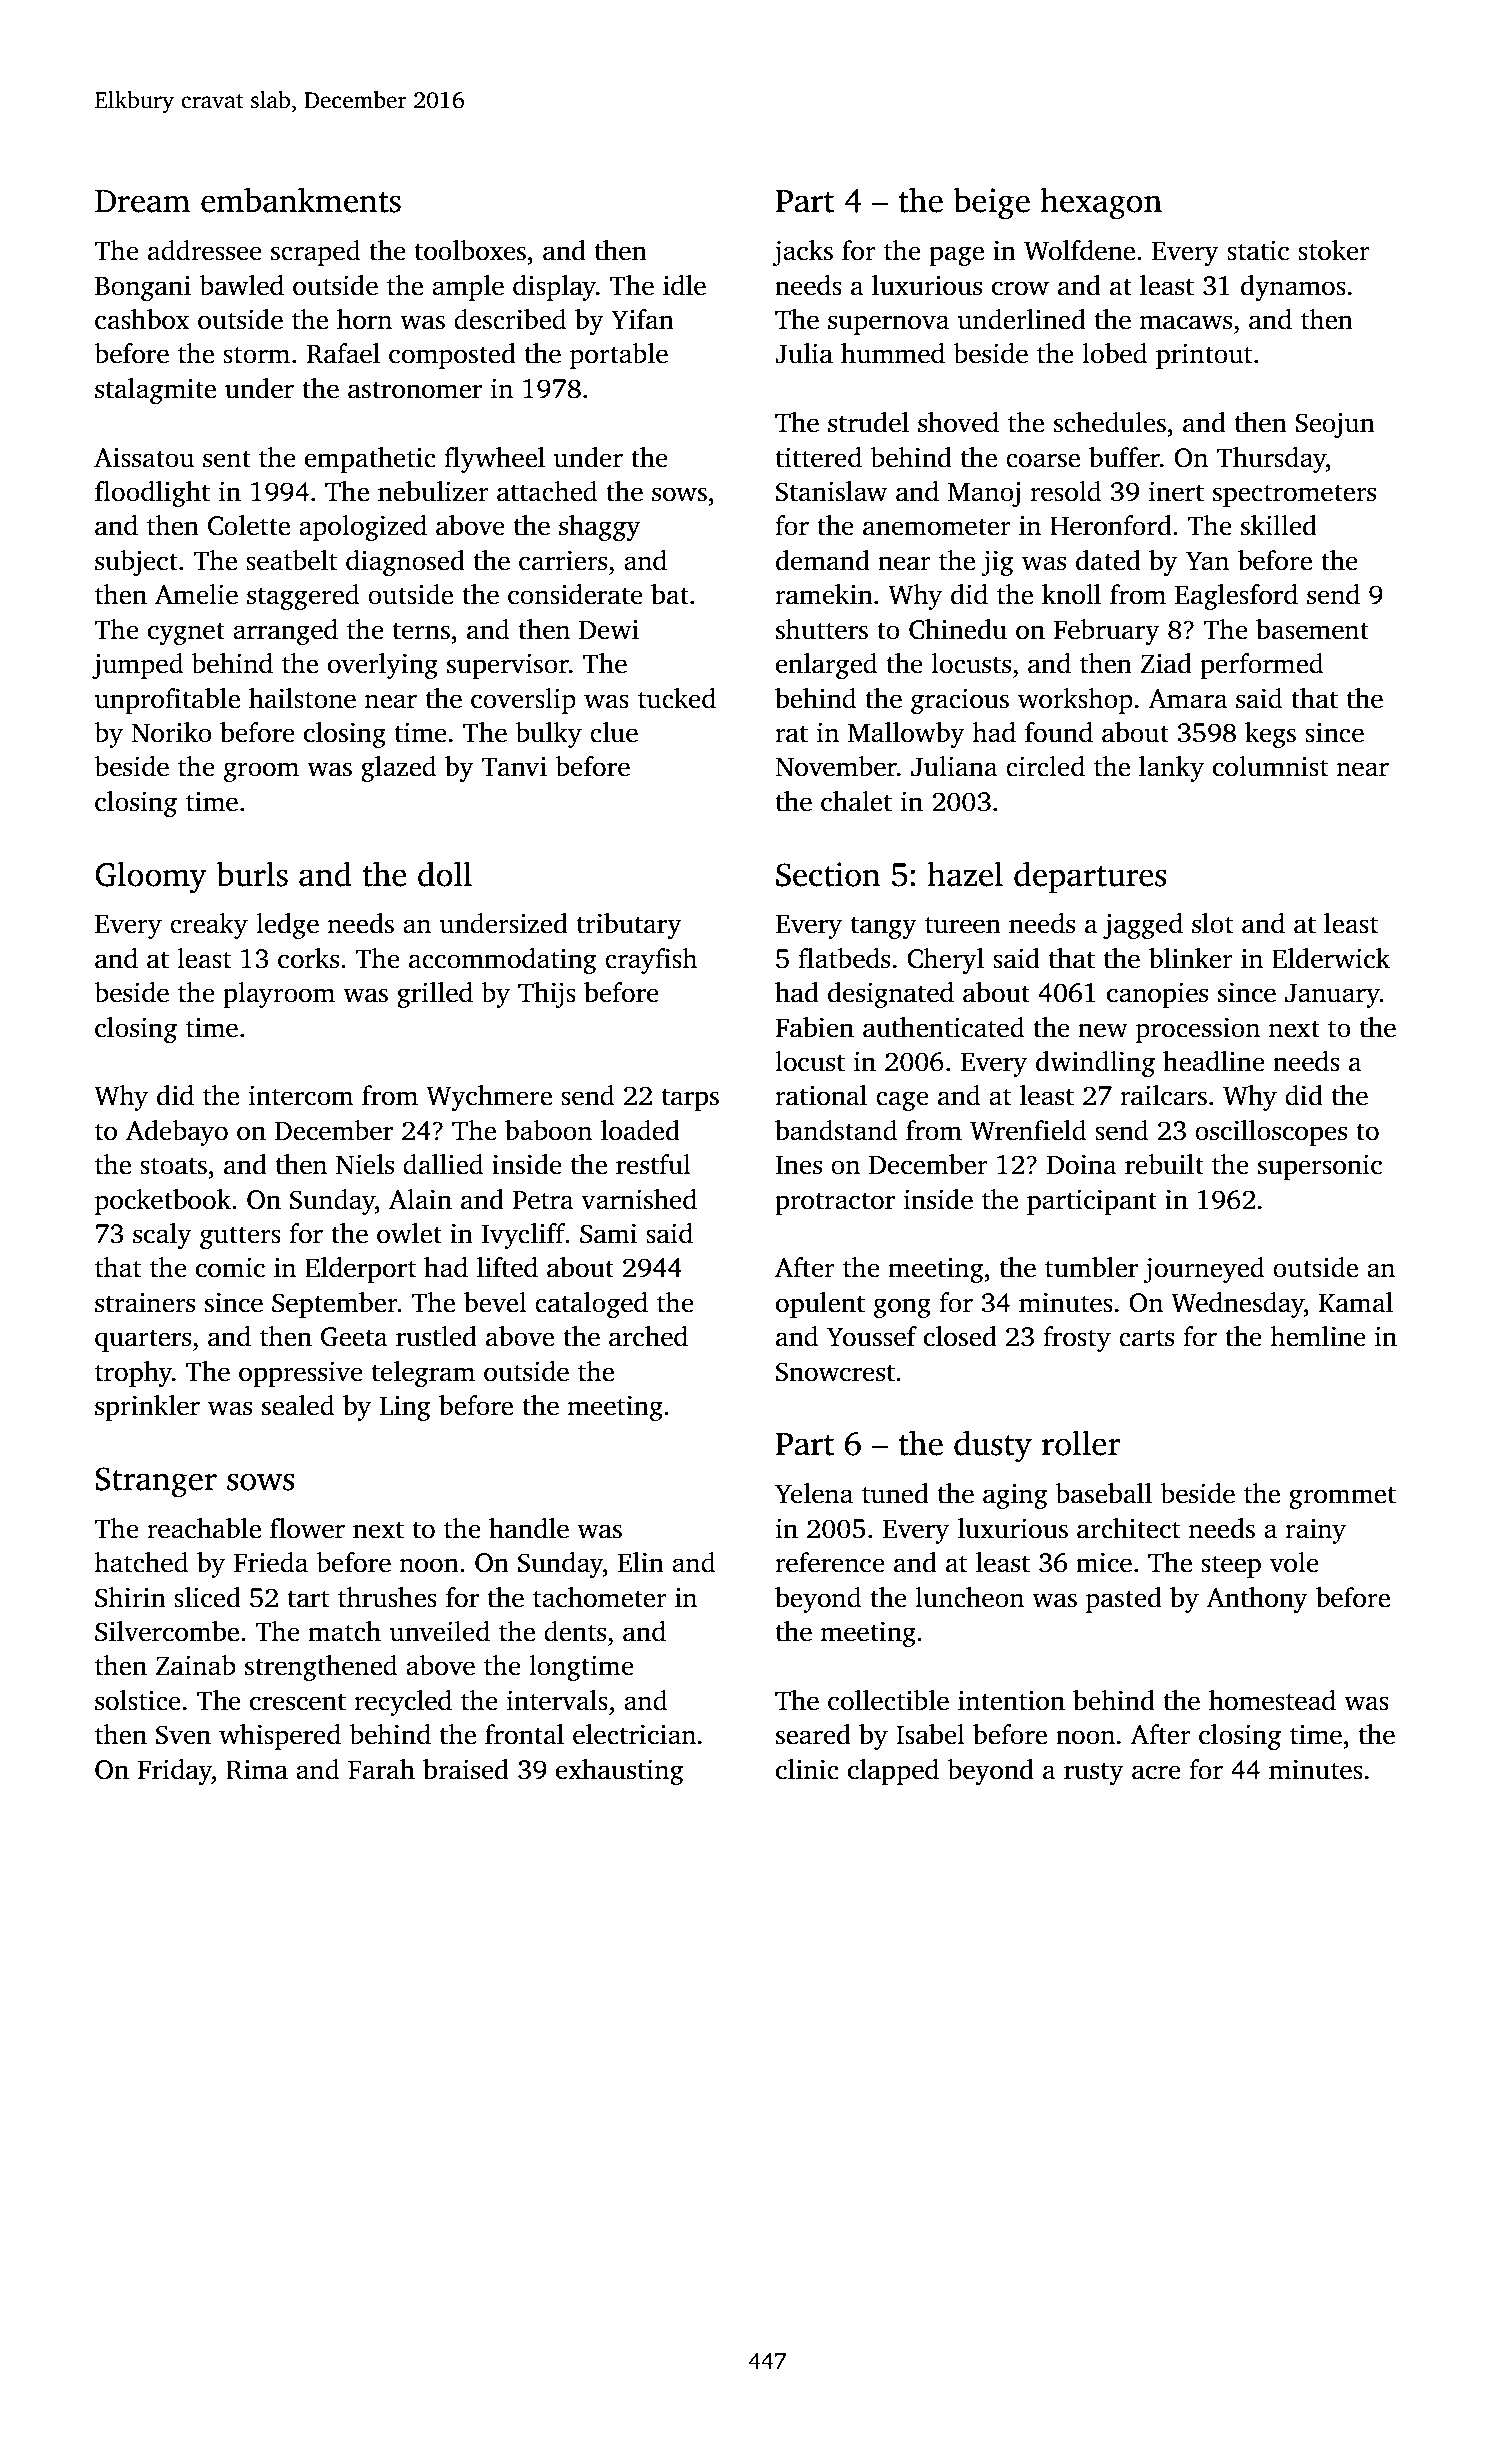 Image resolution: width=1496 pixels, height=2464 pixels. I want to click on spectrometers, so click(1294, 495).
